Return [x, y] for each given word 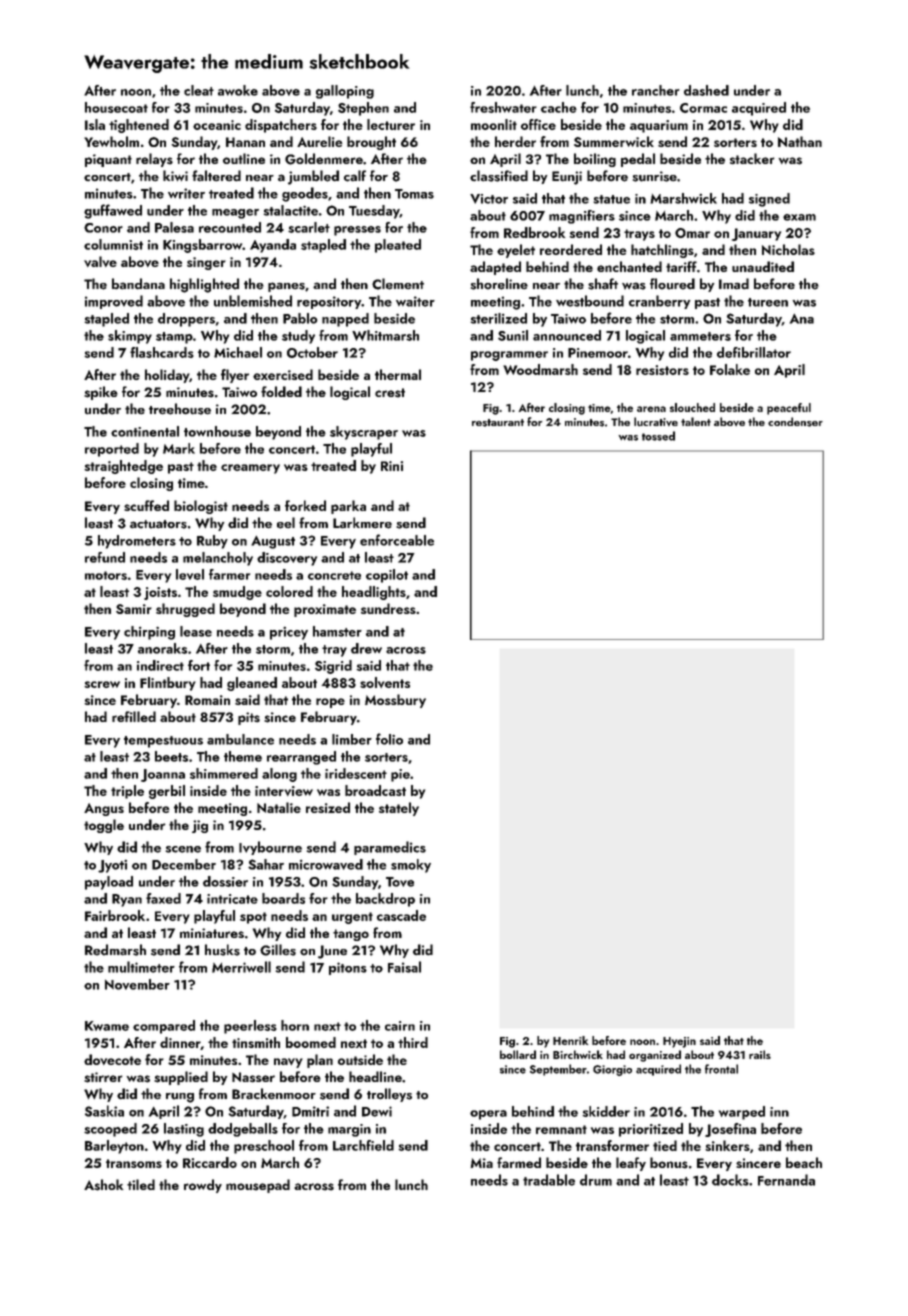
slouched [692, 407]
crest [390, 393]
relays [154, 160]
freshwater [503, 107]
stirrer [103, 1077]
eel [286, 523]
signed [769, 200]
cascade [401, 915]
